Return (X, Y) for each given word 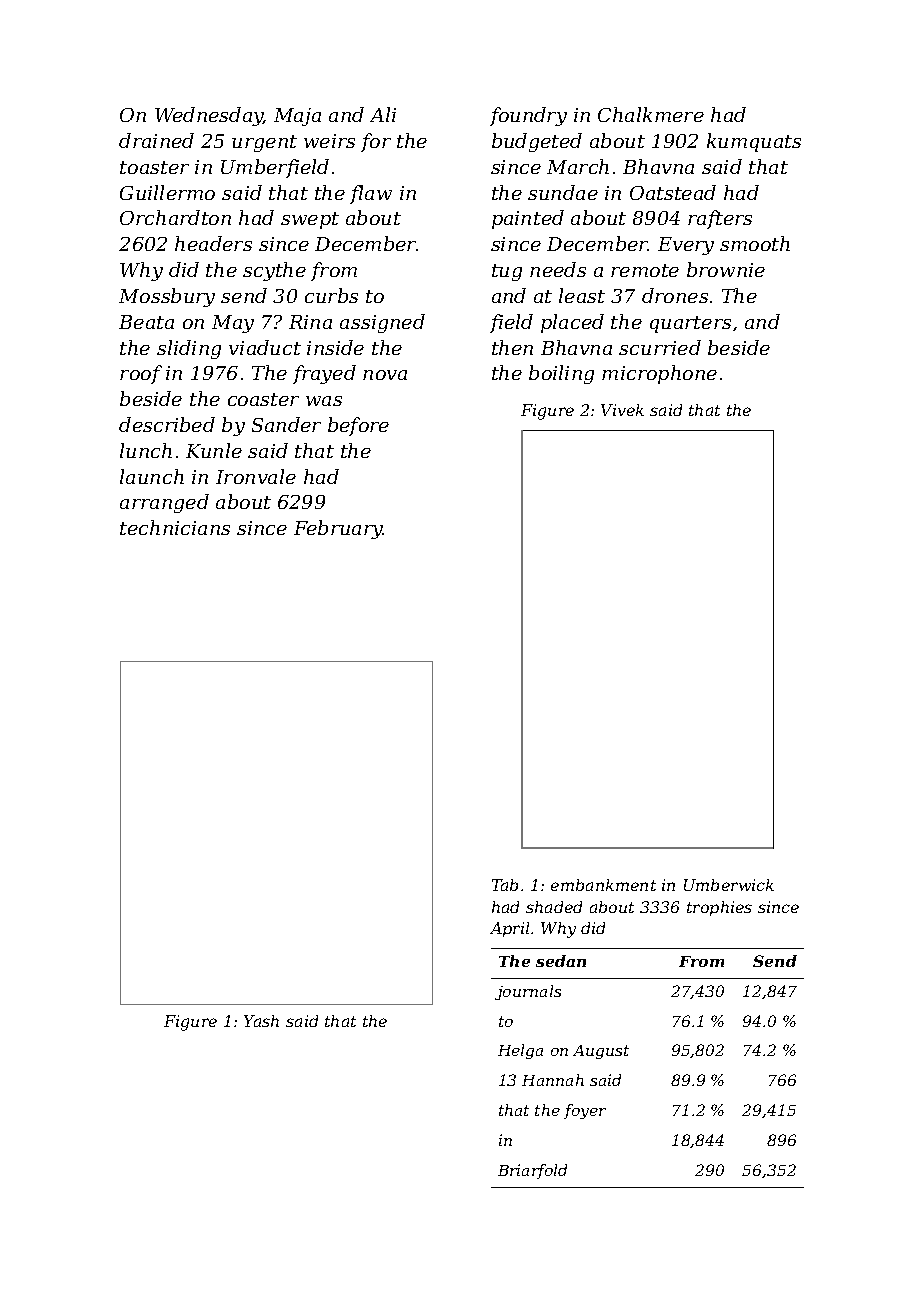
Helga (520, 1051)
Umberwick (729, 885)
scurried (660, 347)
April (509, 929)
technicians (175, 527)
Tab (505, 885)
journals (528, 992)
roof (141, 374)
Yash (261, 1021)
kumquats (754, 142)
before (358, 426)
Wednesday (209, 116)
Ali (383, 114)
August (601, 1052)
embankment (603, 885)
